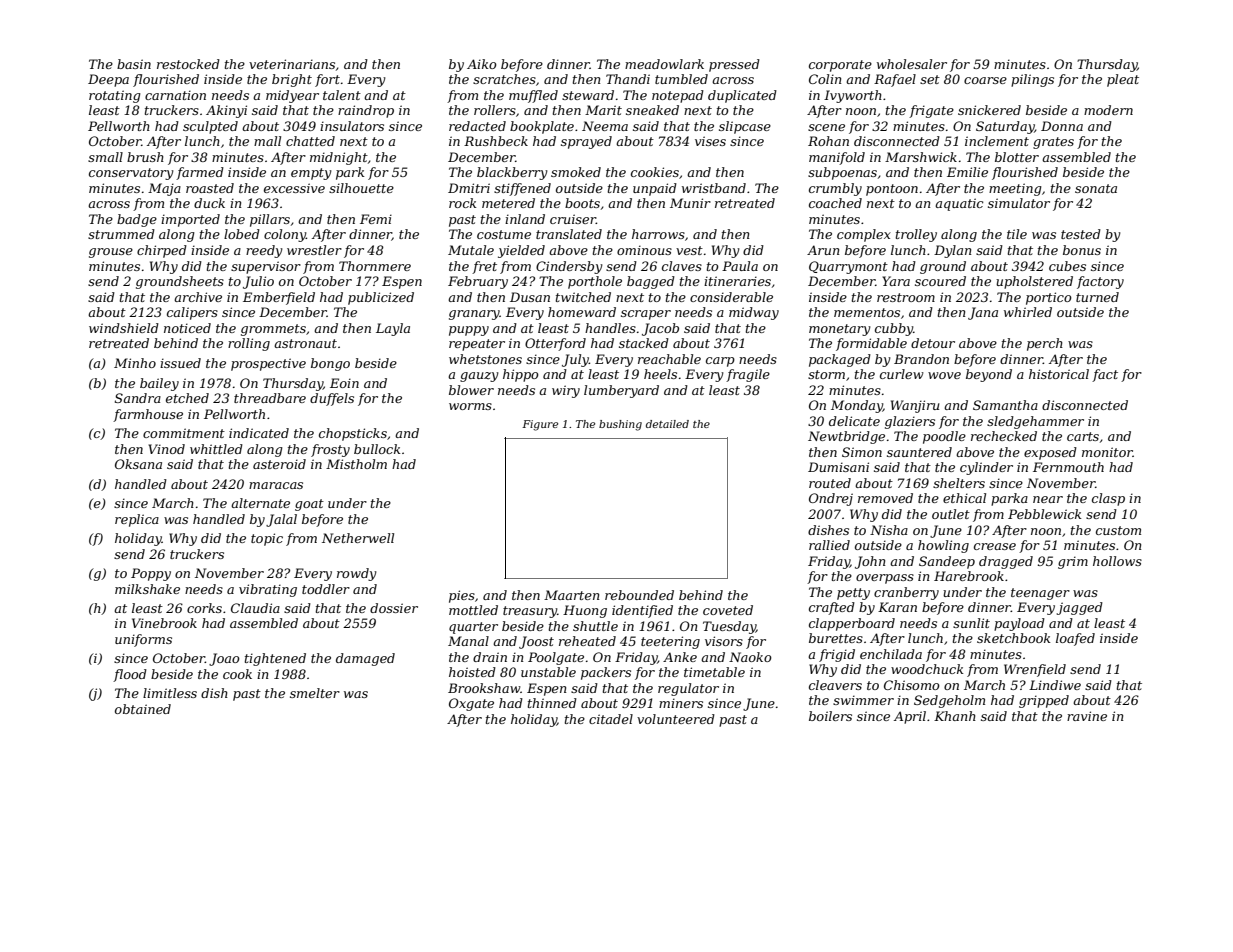 This screenshot has height=952, width=1233. Describe the element at coordinates (742, 96) in the screenshot. I see `duplicated` at that location.
